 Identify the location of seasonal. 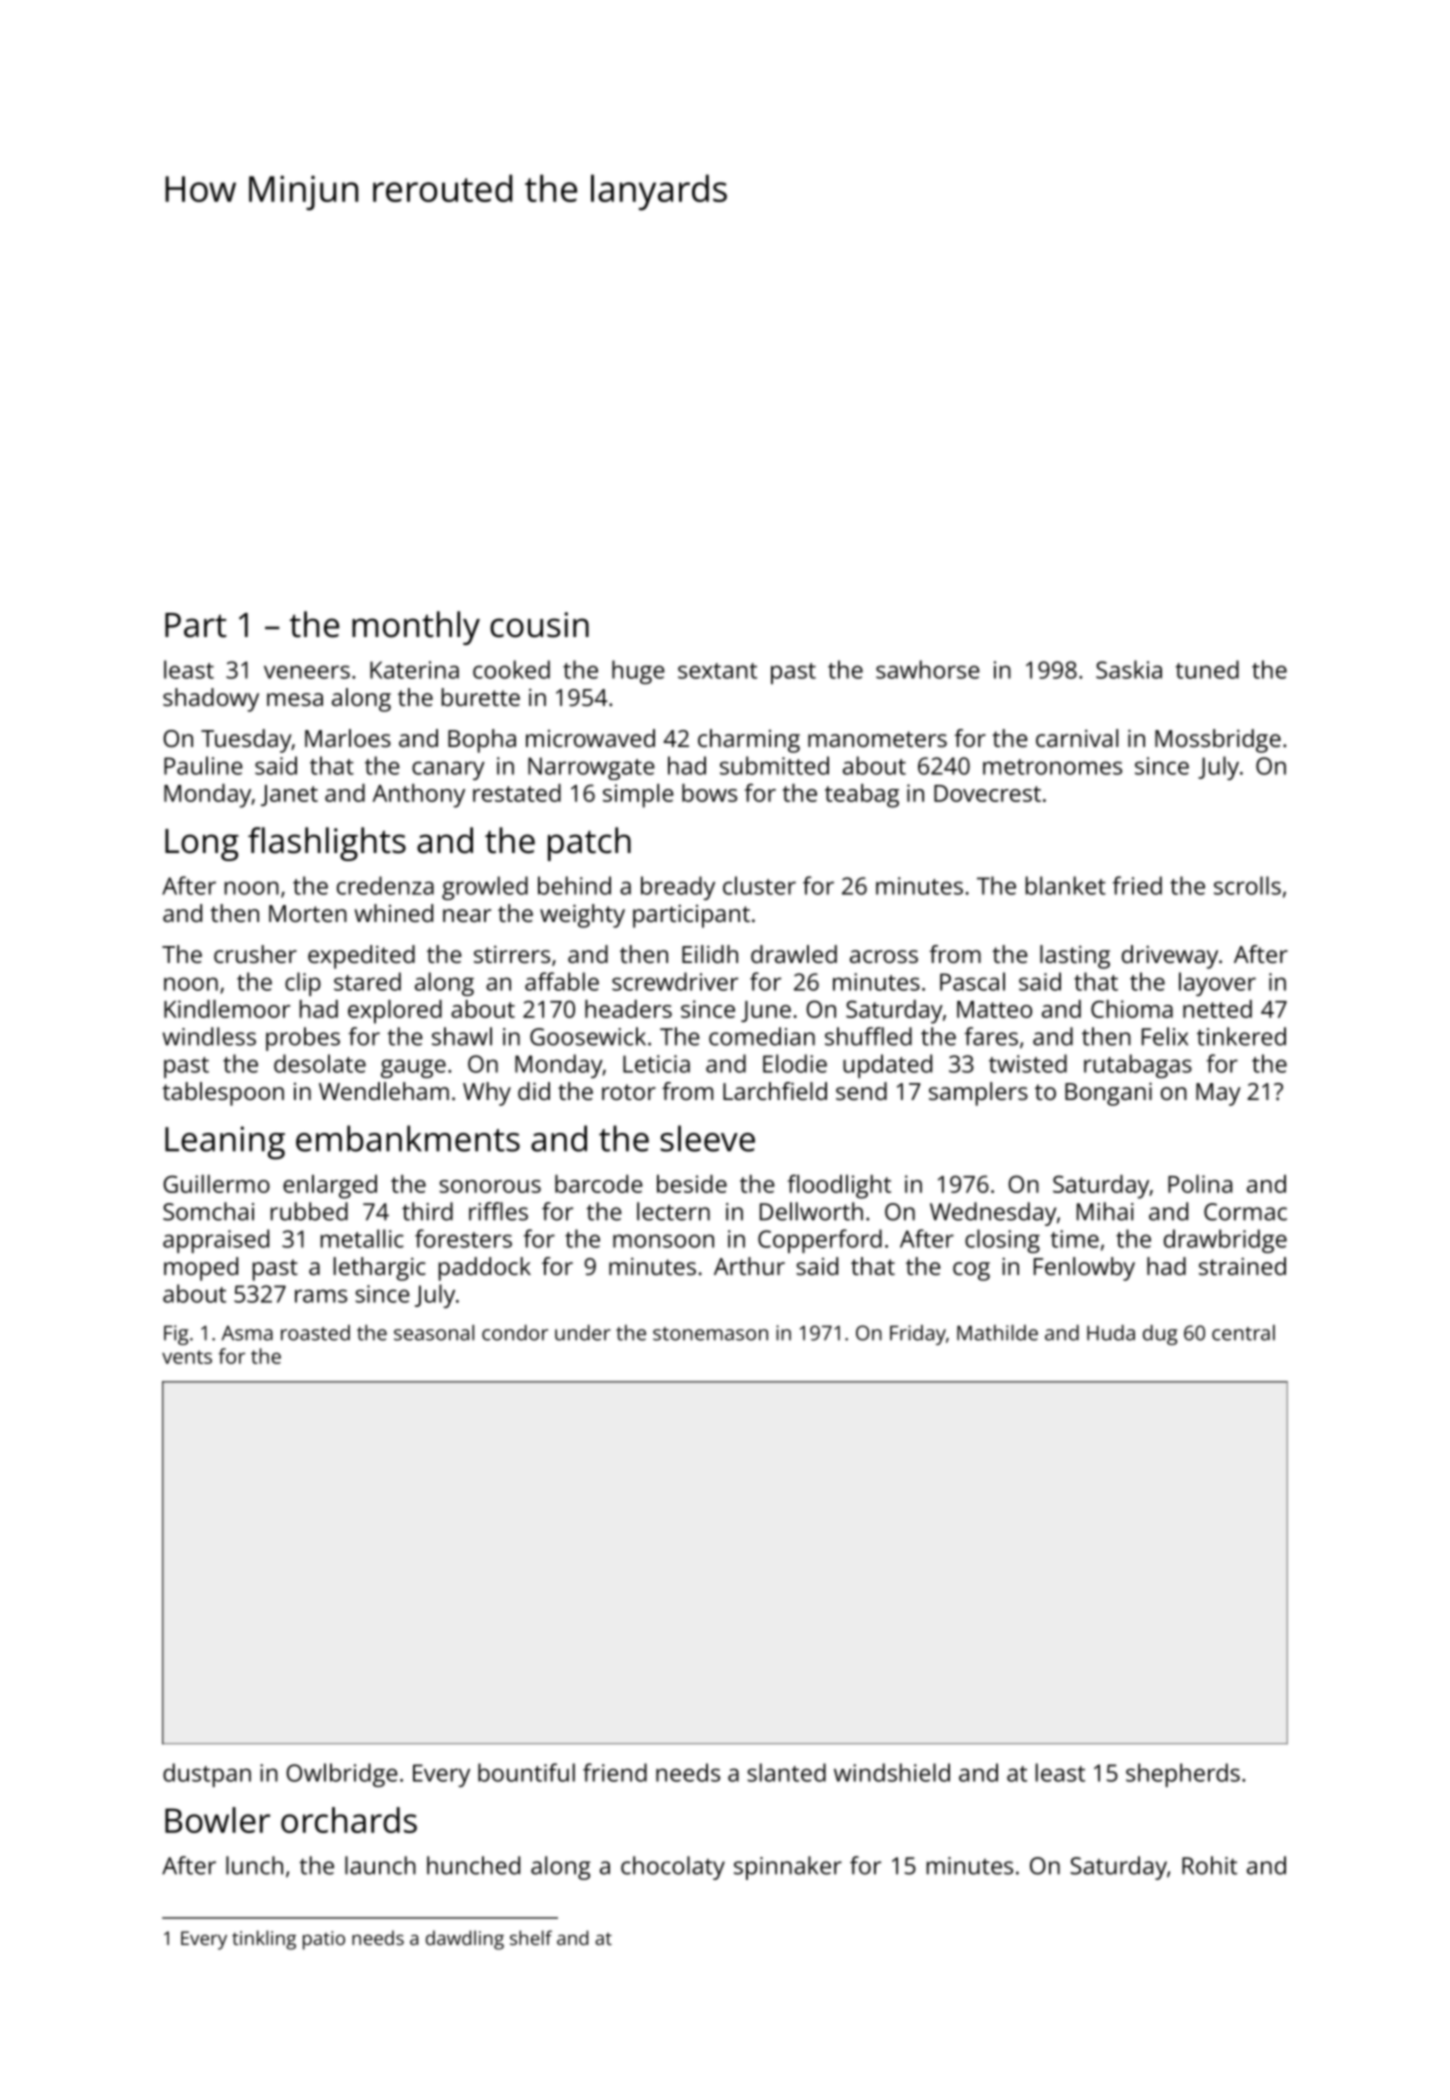
(434, 1333).
